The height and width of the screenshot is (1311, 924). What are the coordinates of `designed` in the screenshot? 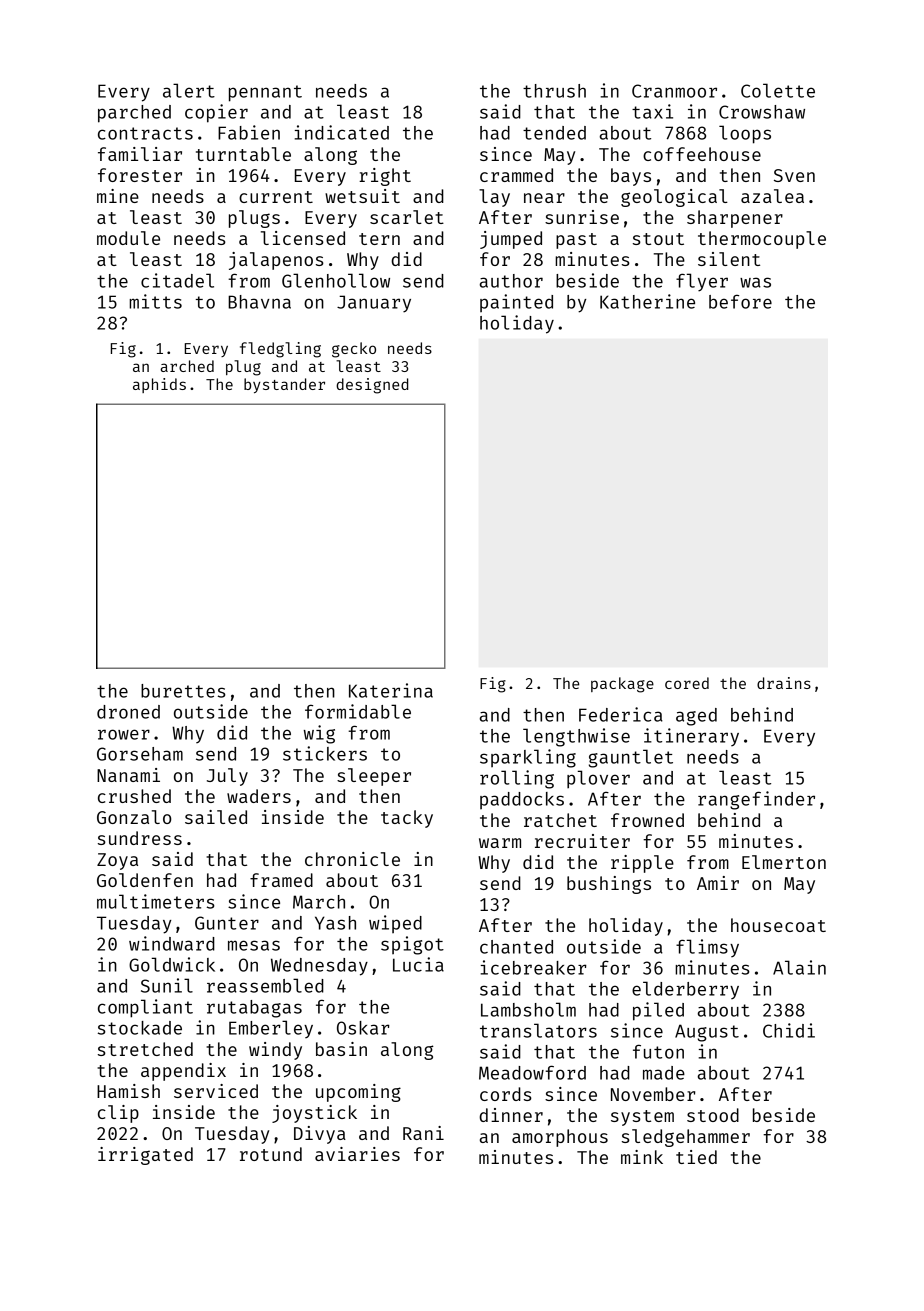 It's located at (372, 386).
